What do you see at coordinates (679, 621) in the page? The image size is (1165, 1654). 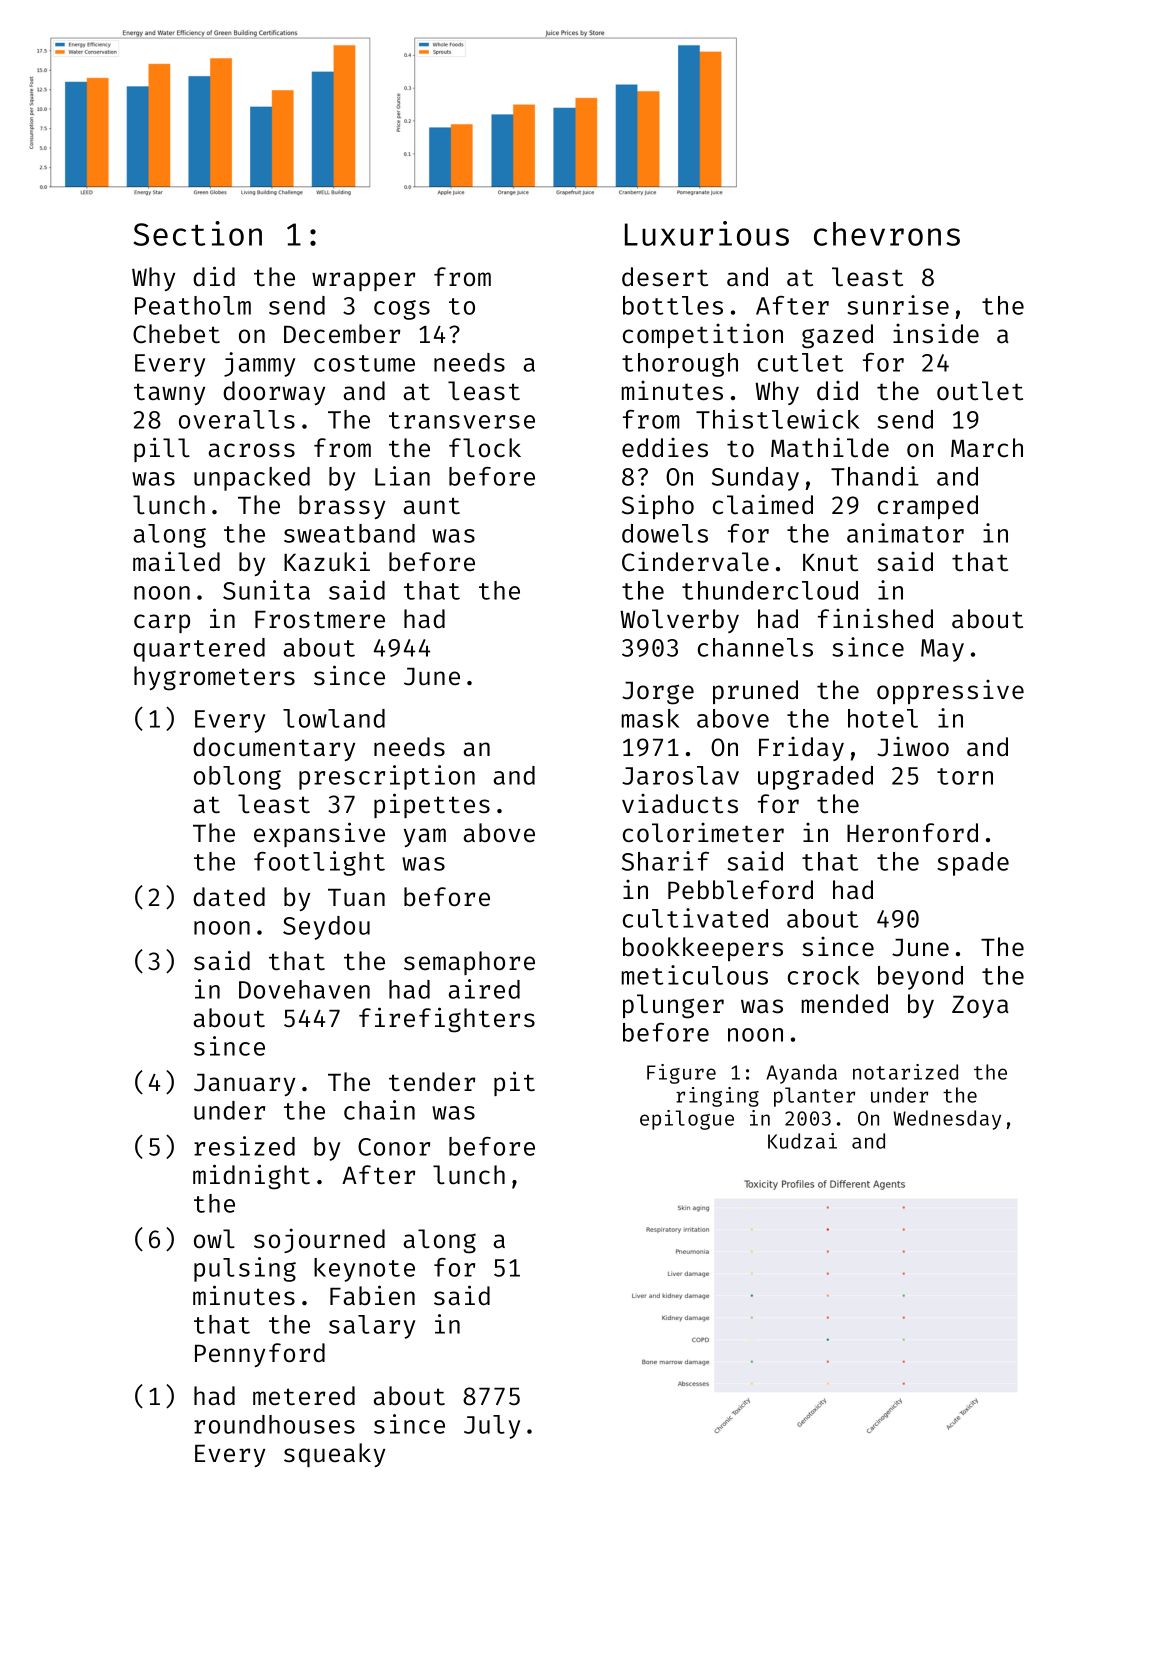 I see `Wolverby` at bounding box center [679, 621].
